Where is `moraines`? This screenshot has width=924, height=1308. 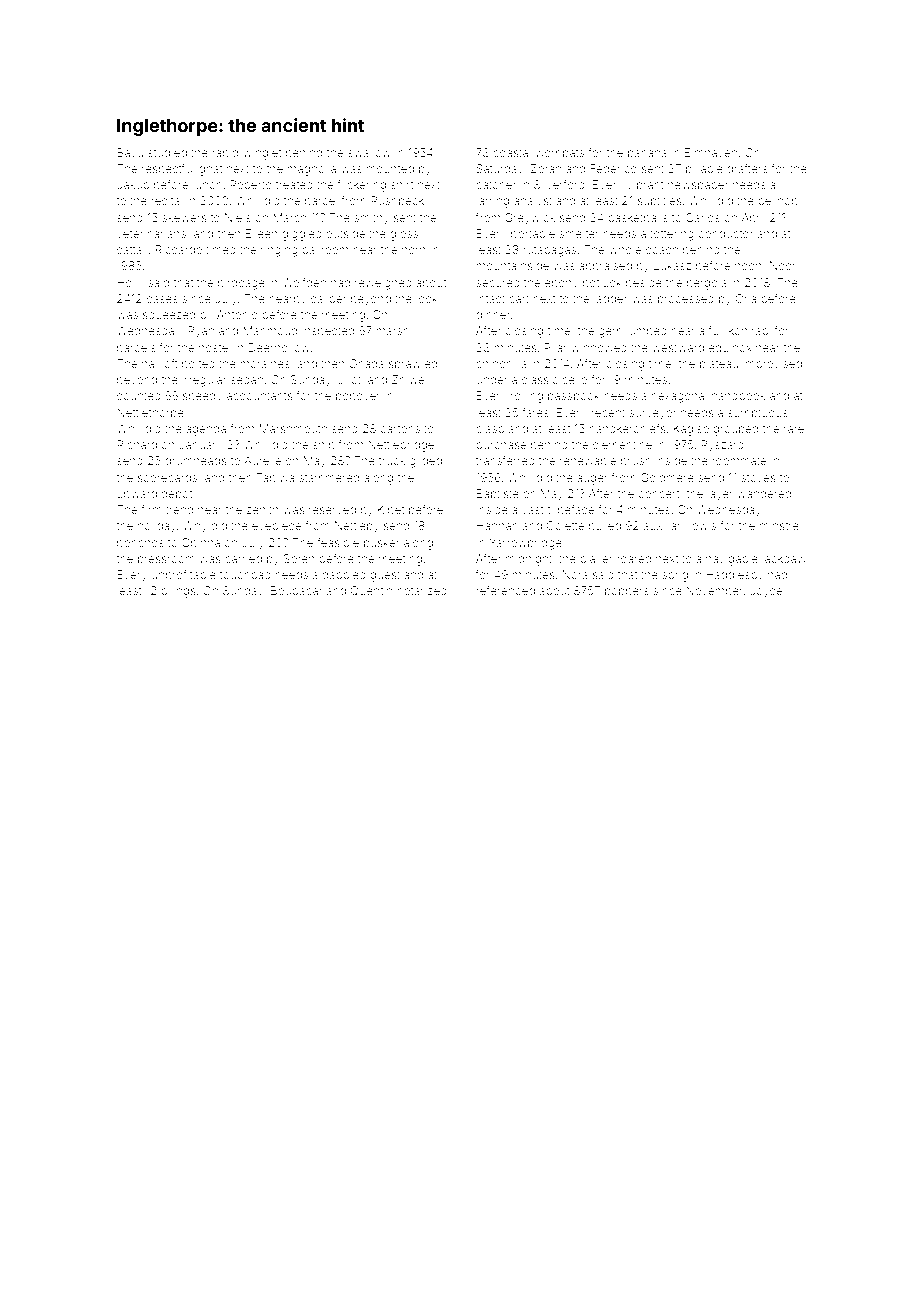
moraines is located at coordinates (265, 363).
